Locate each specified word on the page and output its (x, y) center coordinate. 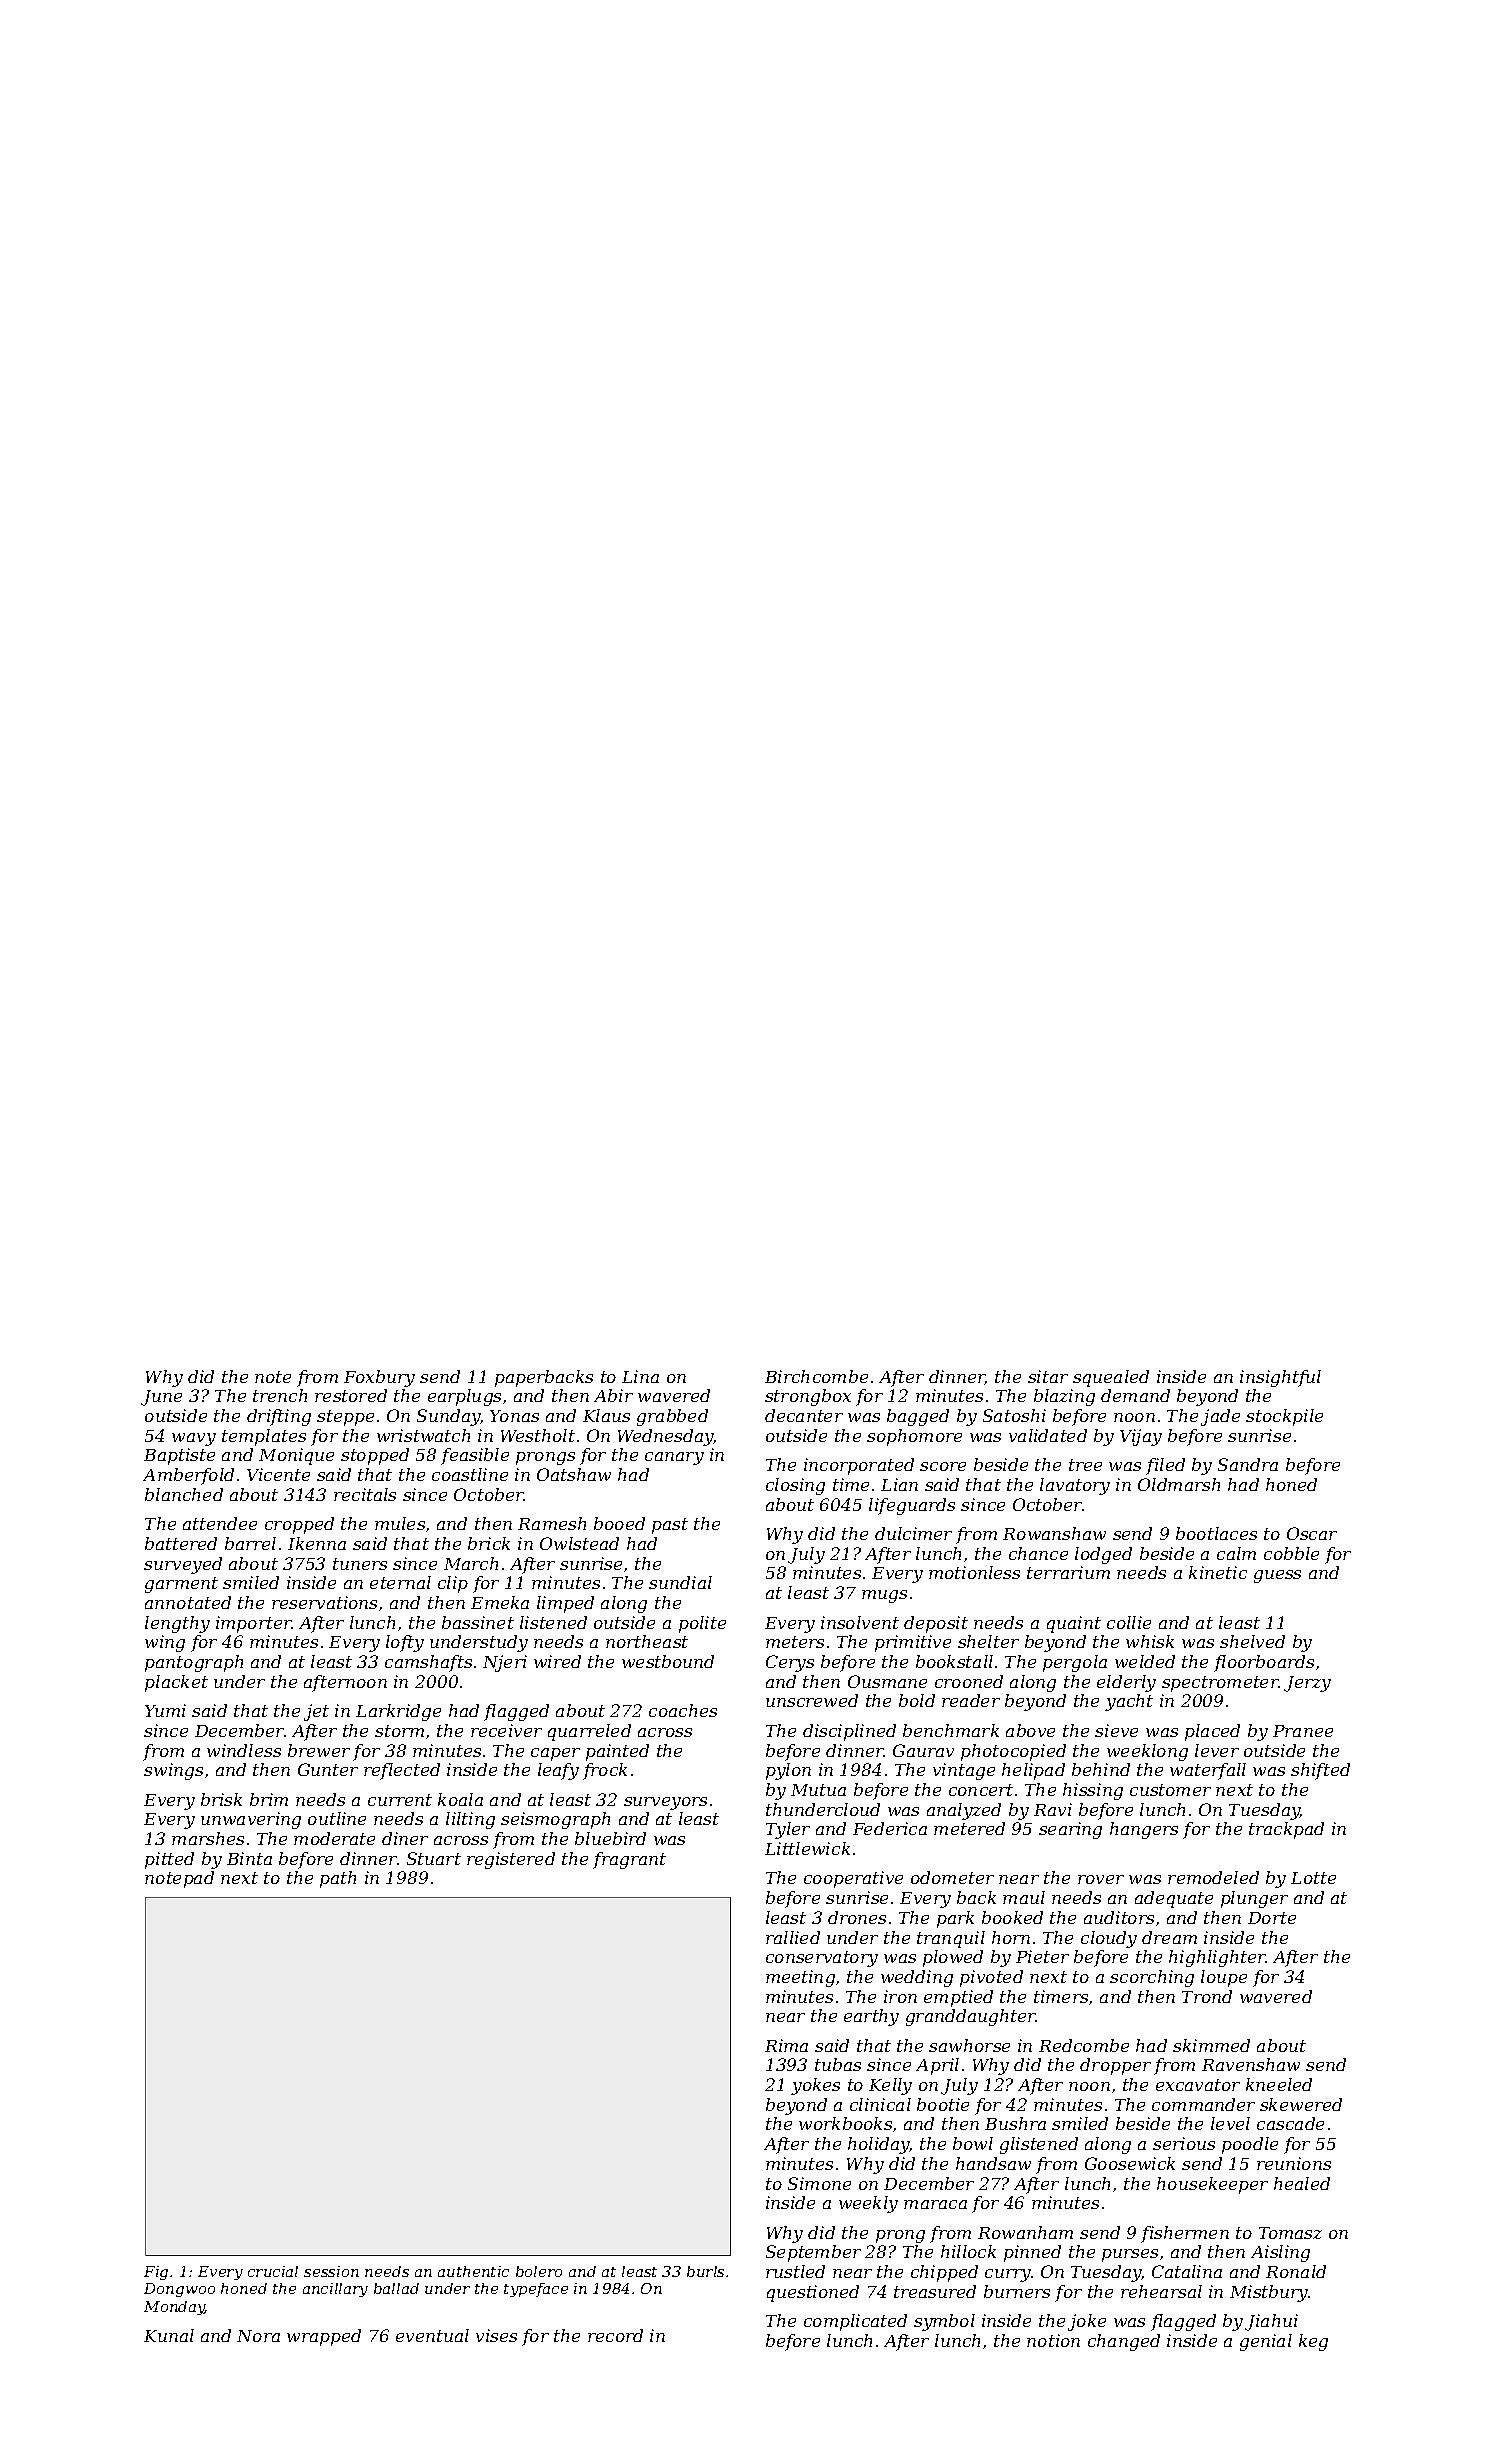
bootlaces (1216, 1533)
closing (795, 1486)
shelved (1252, 1641)
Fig (156, 2273)
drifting (279, 1417)
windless (244, 1750)
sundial (680, 1582)
